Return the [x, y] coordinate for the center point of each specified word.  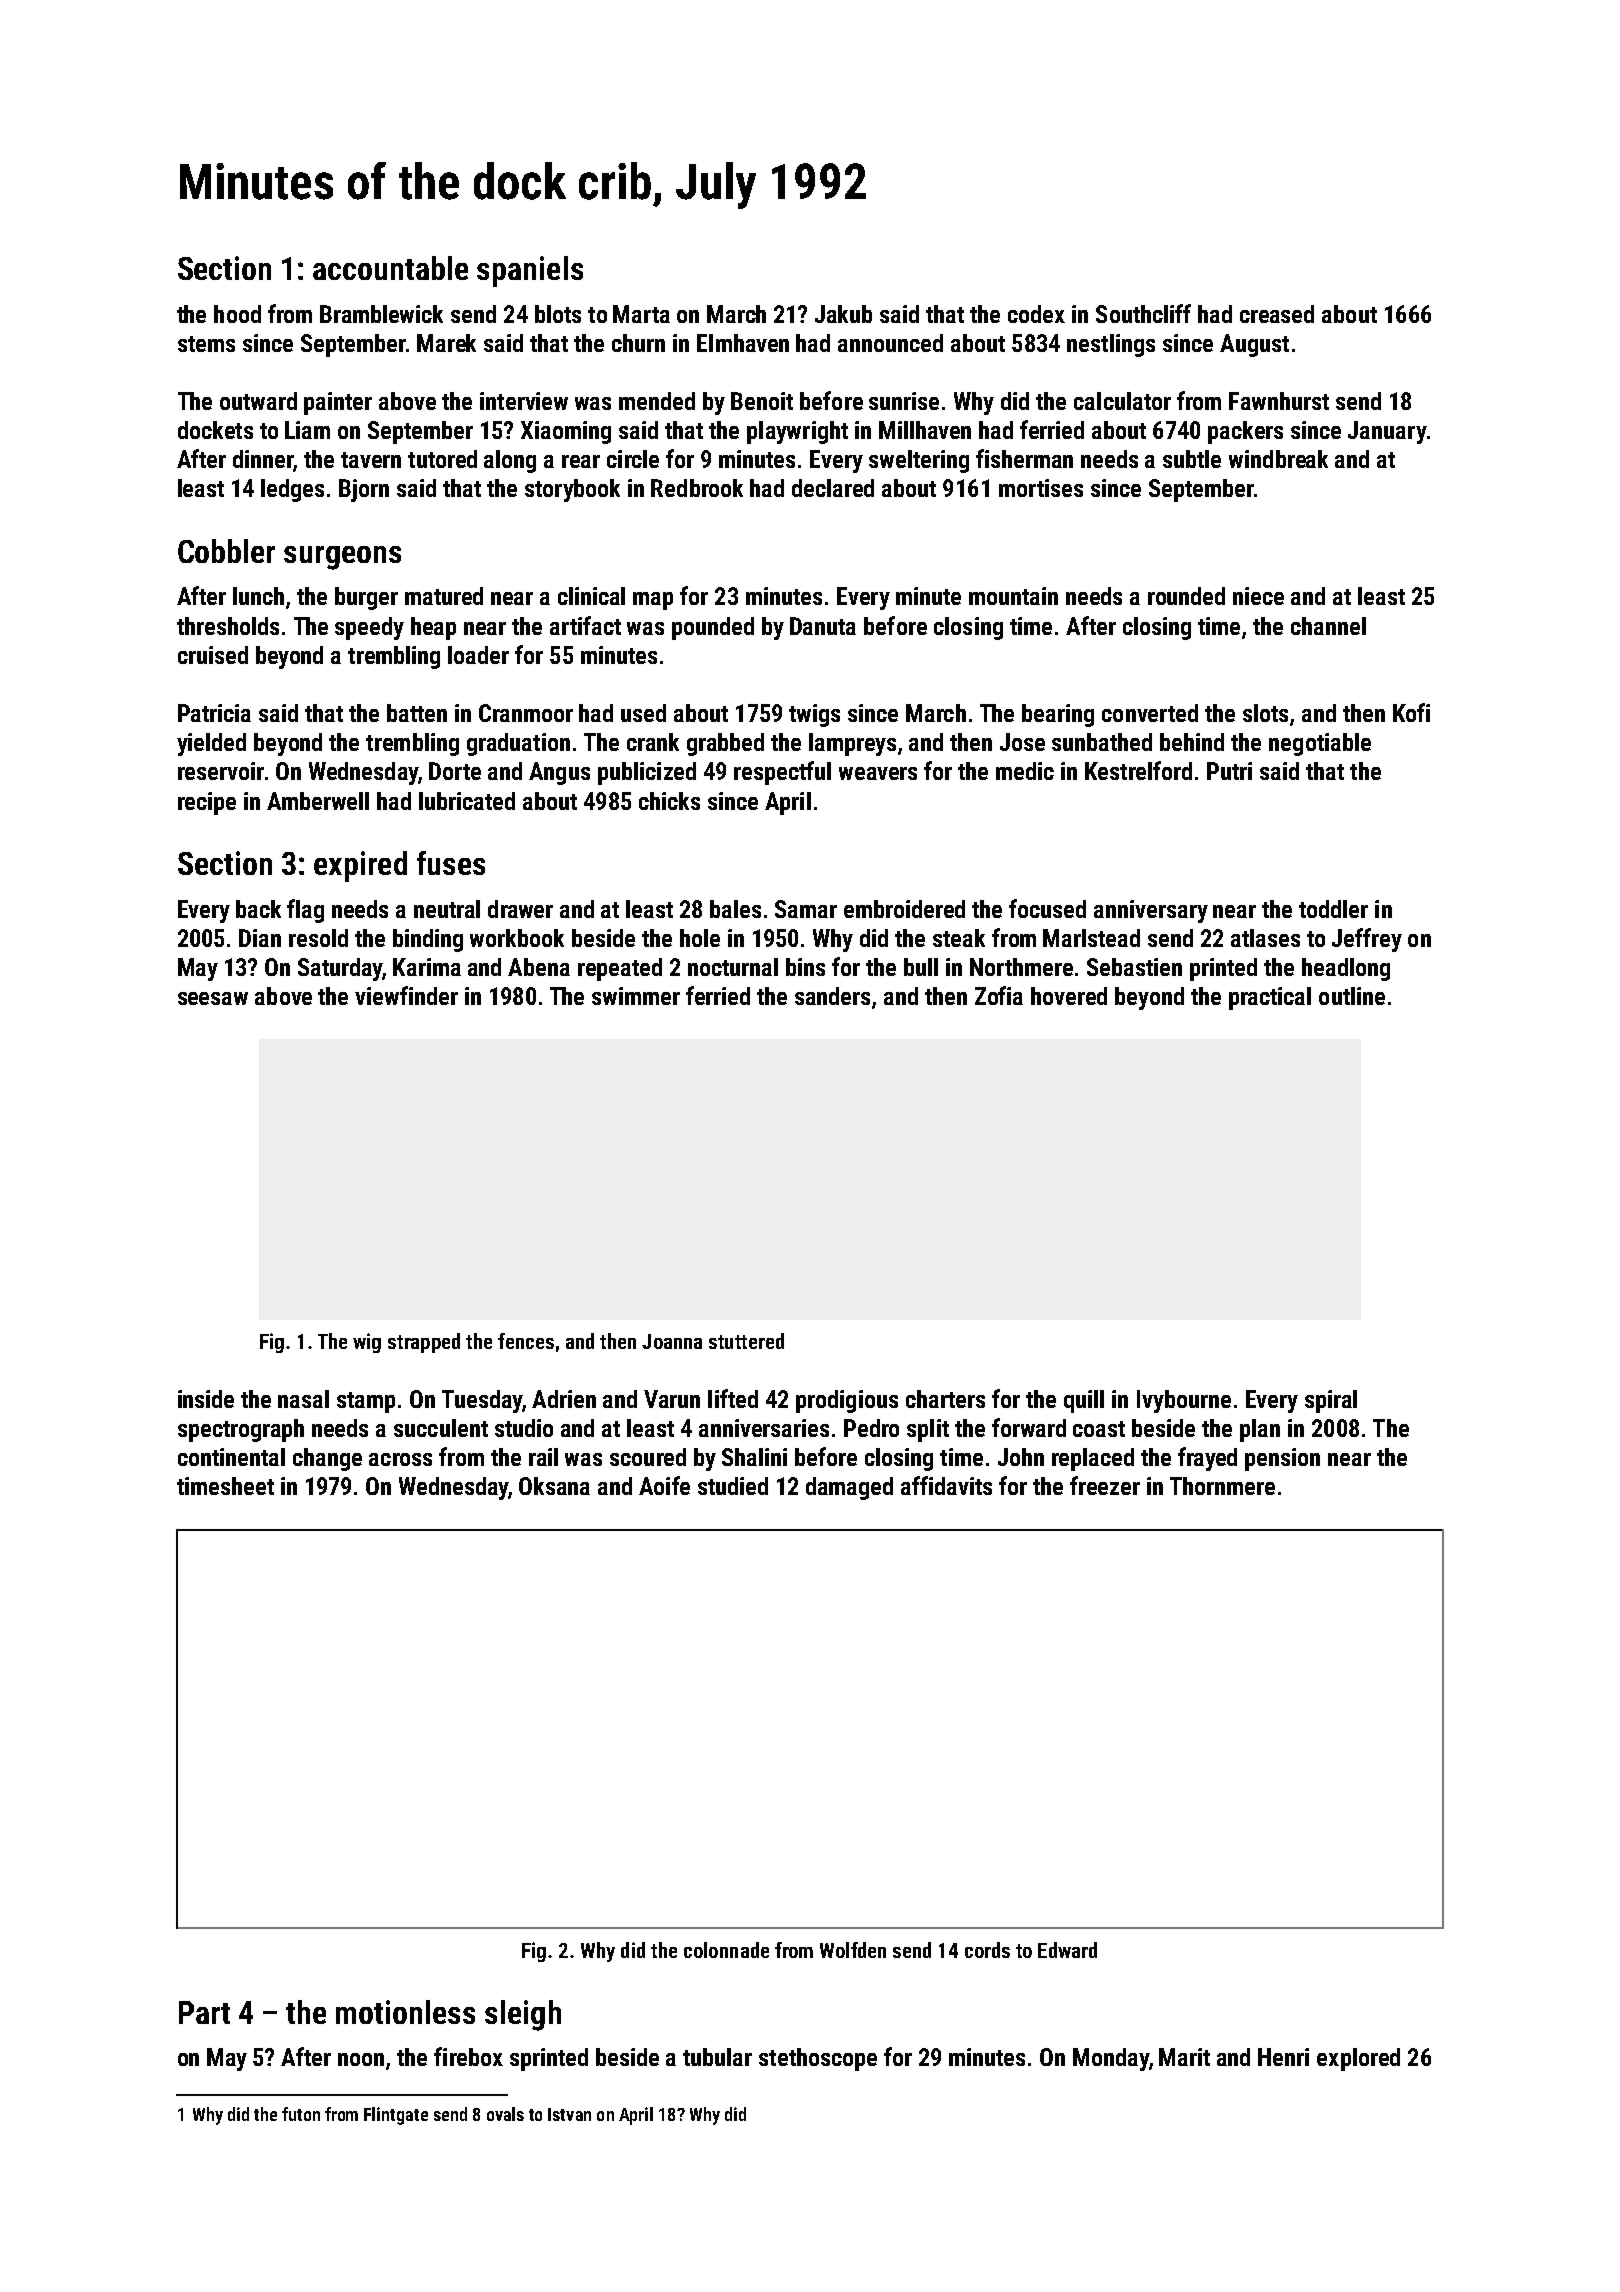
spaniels [530, 271]
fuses [451, 863]
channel [1328, 626]
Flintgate [396, 2116]
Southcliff [1143, 313]
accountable [390, 268]
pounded [713, 628]
